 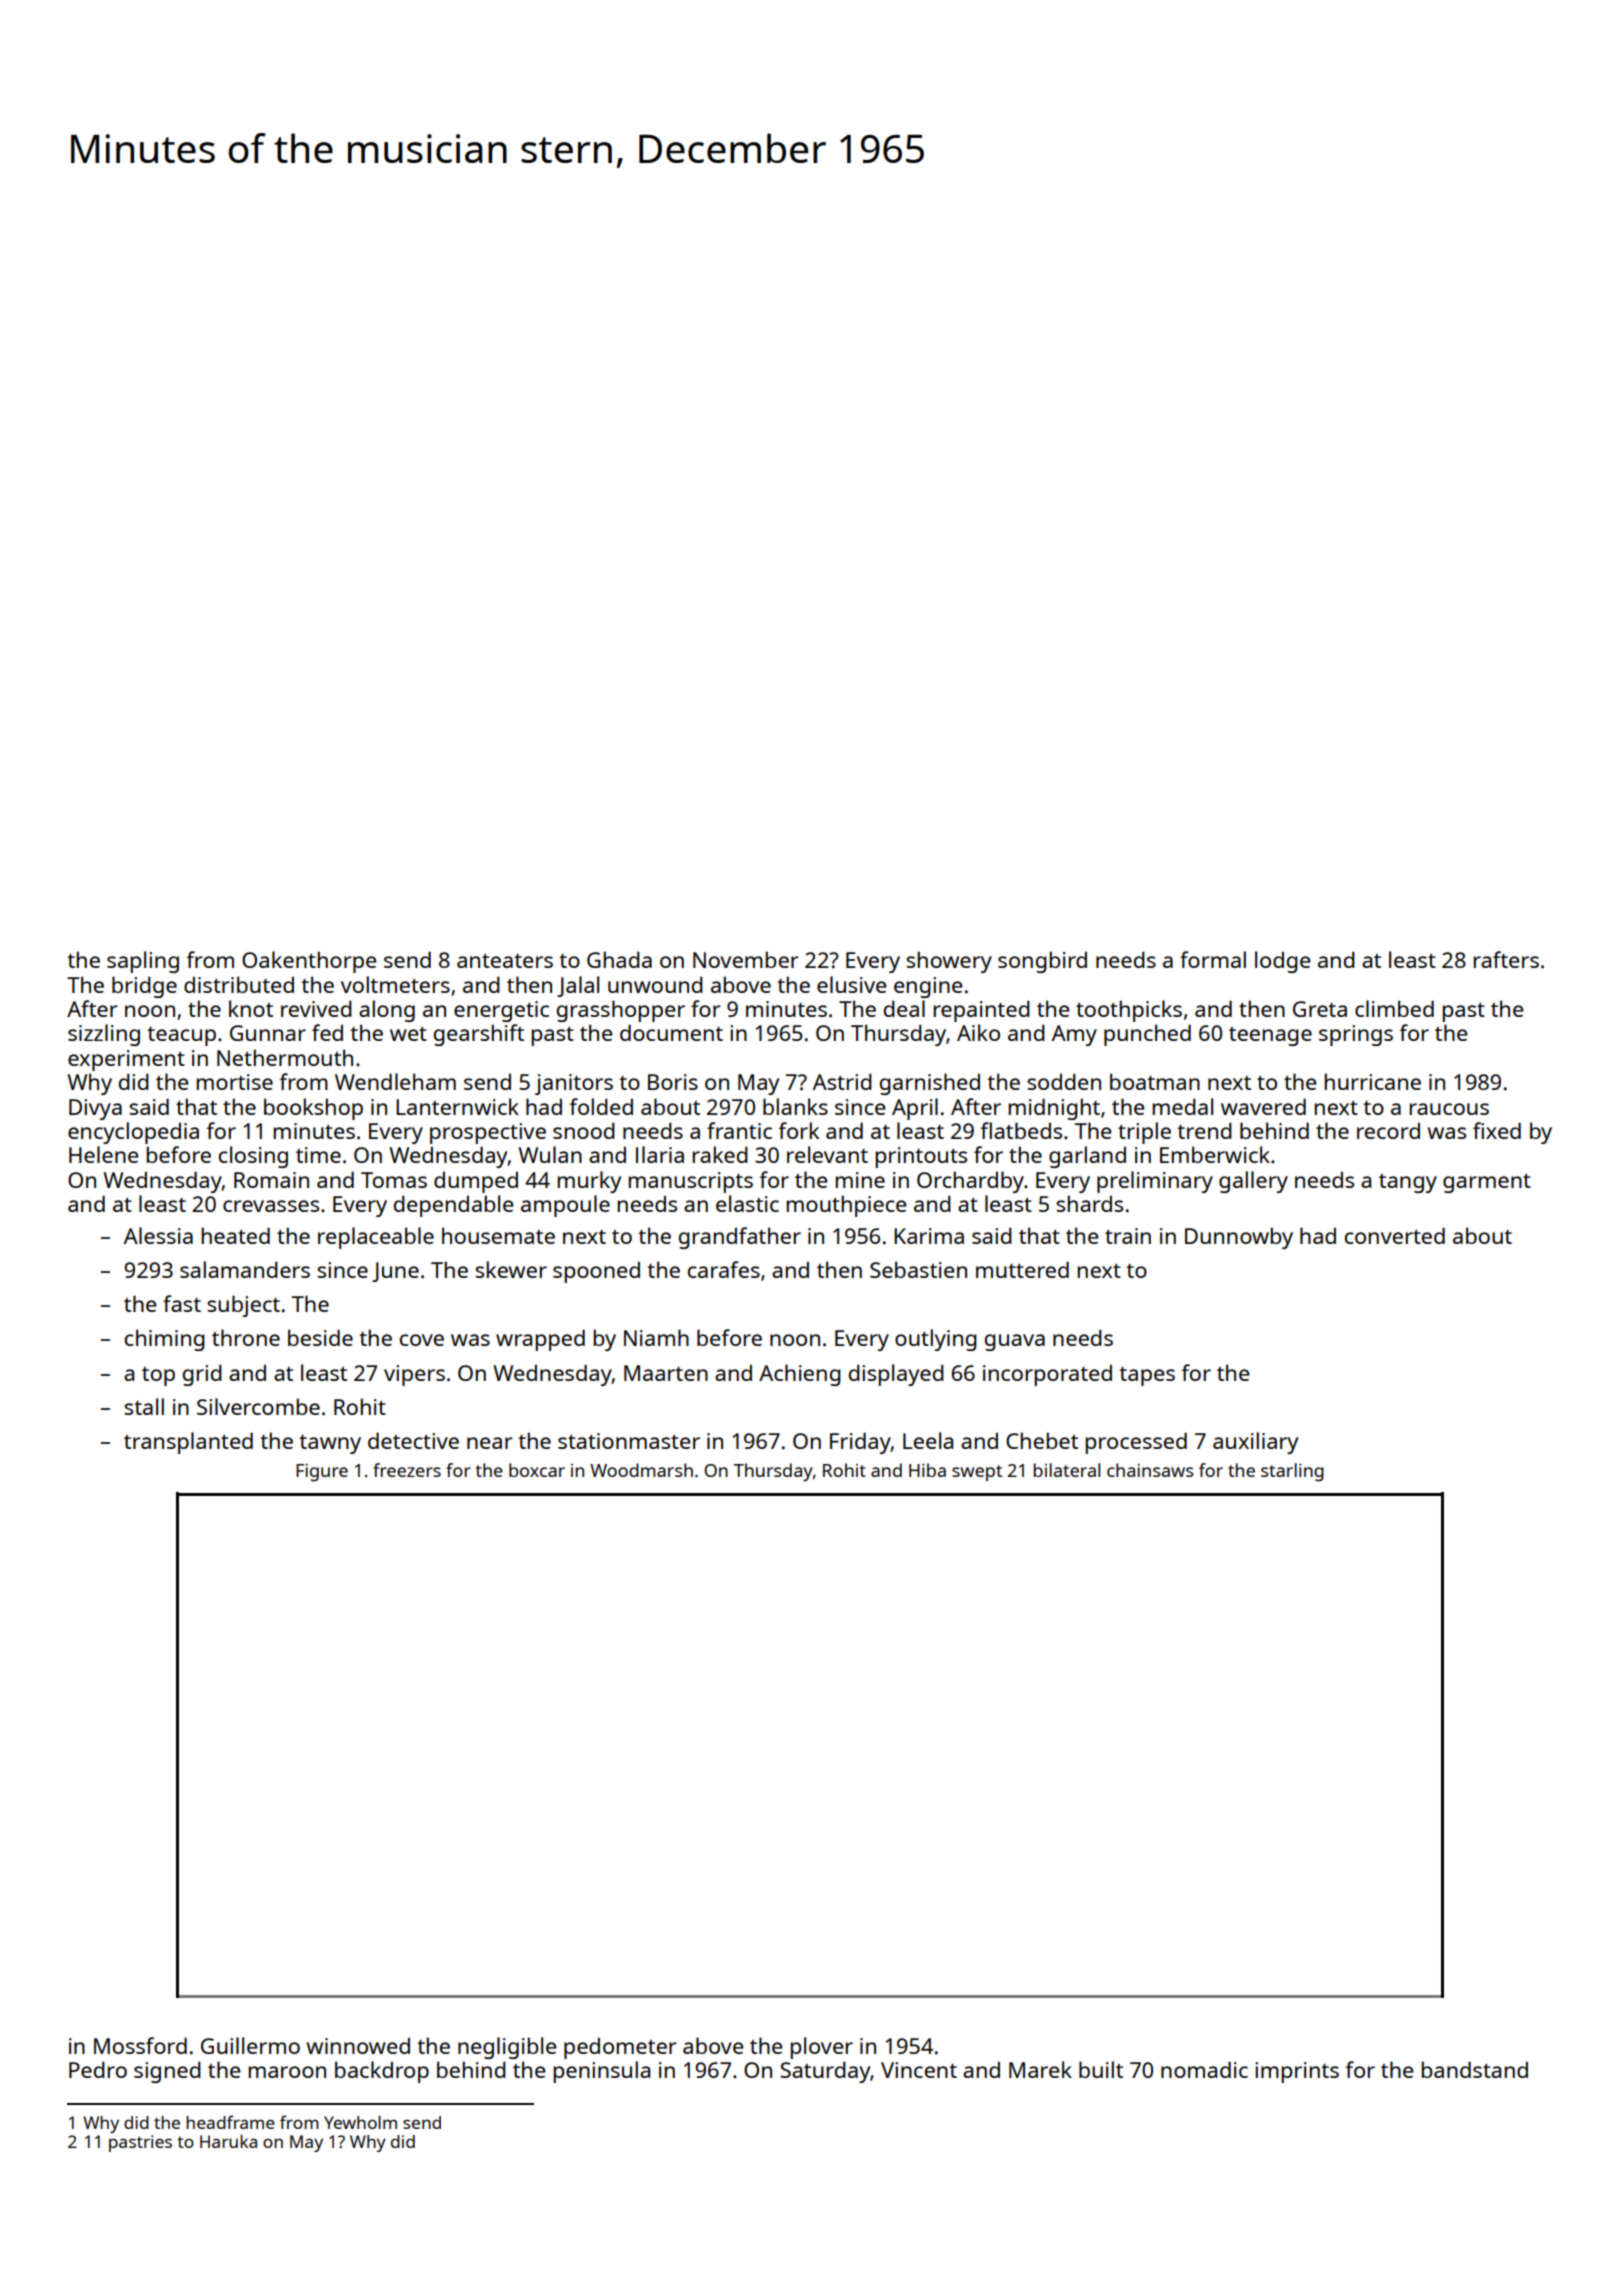 What do you see at coordinates (143, 962) in the screenshot?
I see `sapling` at bounding box center [143, 962].
